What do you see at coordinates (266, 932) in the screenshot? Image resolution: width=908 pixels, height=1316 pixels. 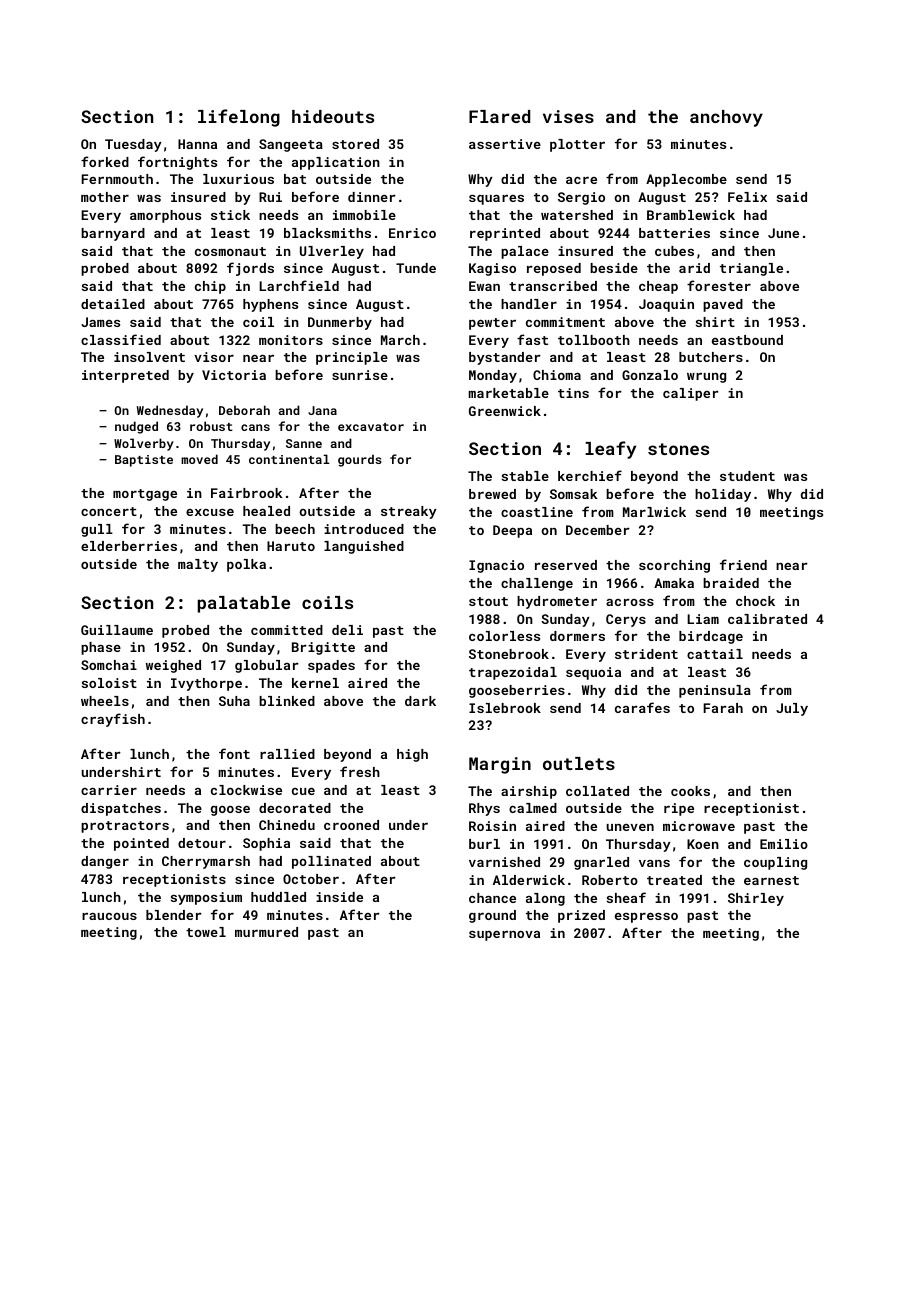 I see `murmured` at bounding box center [266, 932].
